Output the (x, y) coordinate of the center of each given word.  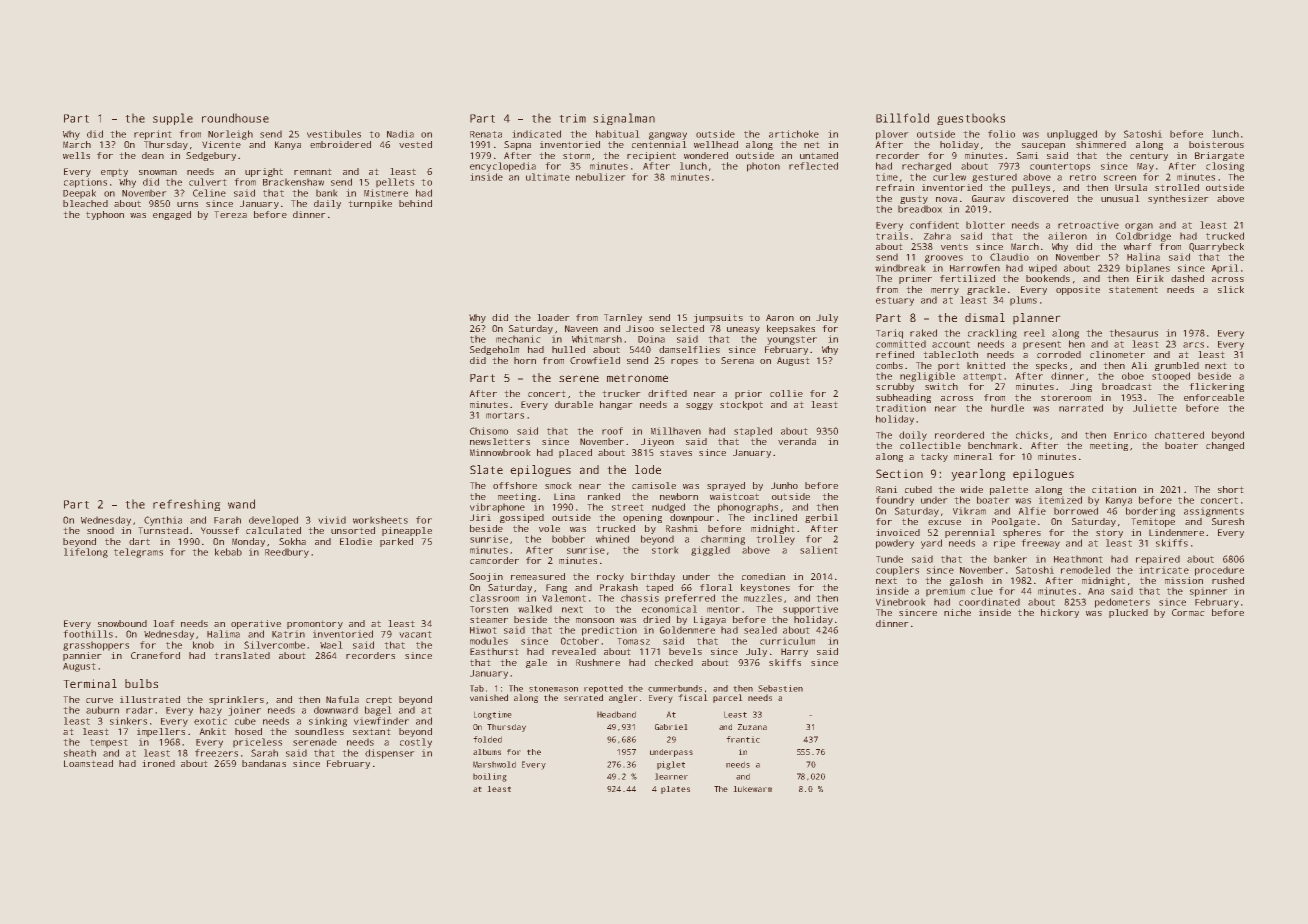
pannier (82, 656)
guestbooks (971, 119)
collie (786, 393)
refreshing (187, 505)
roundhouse (235, 118)
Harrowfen (975, 268)
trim (572, 118)
